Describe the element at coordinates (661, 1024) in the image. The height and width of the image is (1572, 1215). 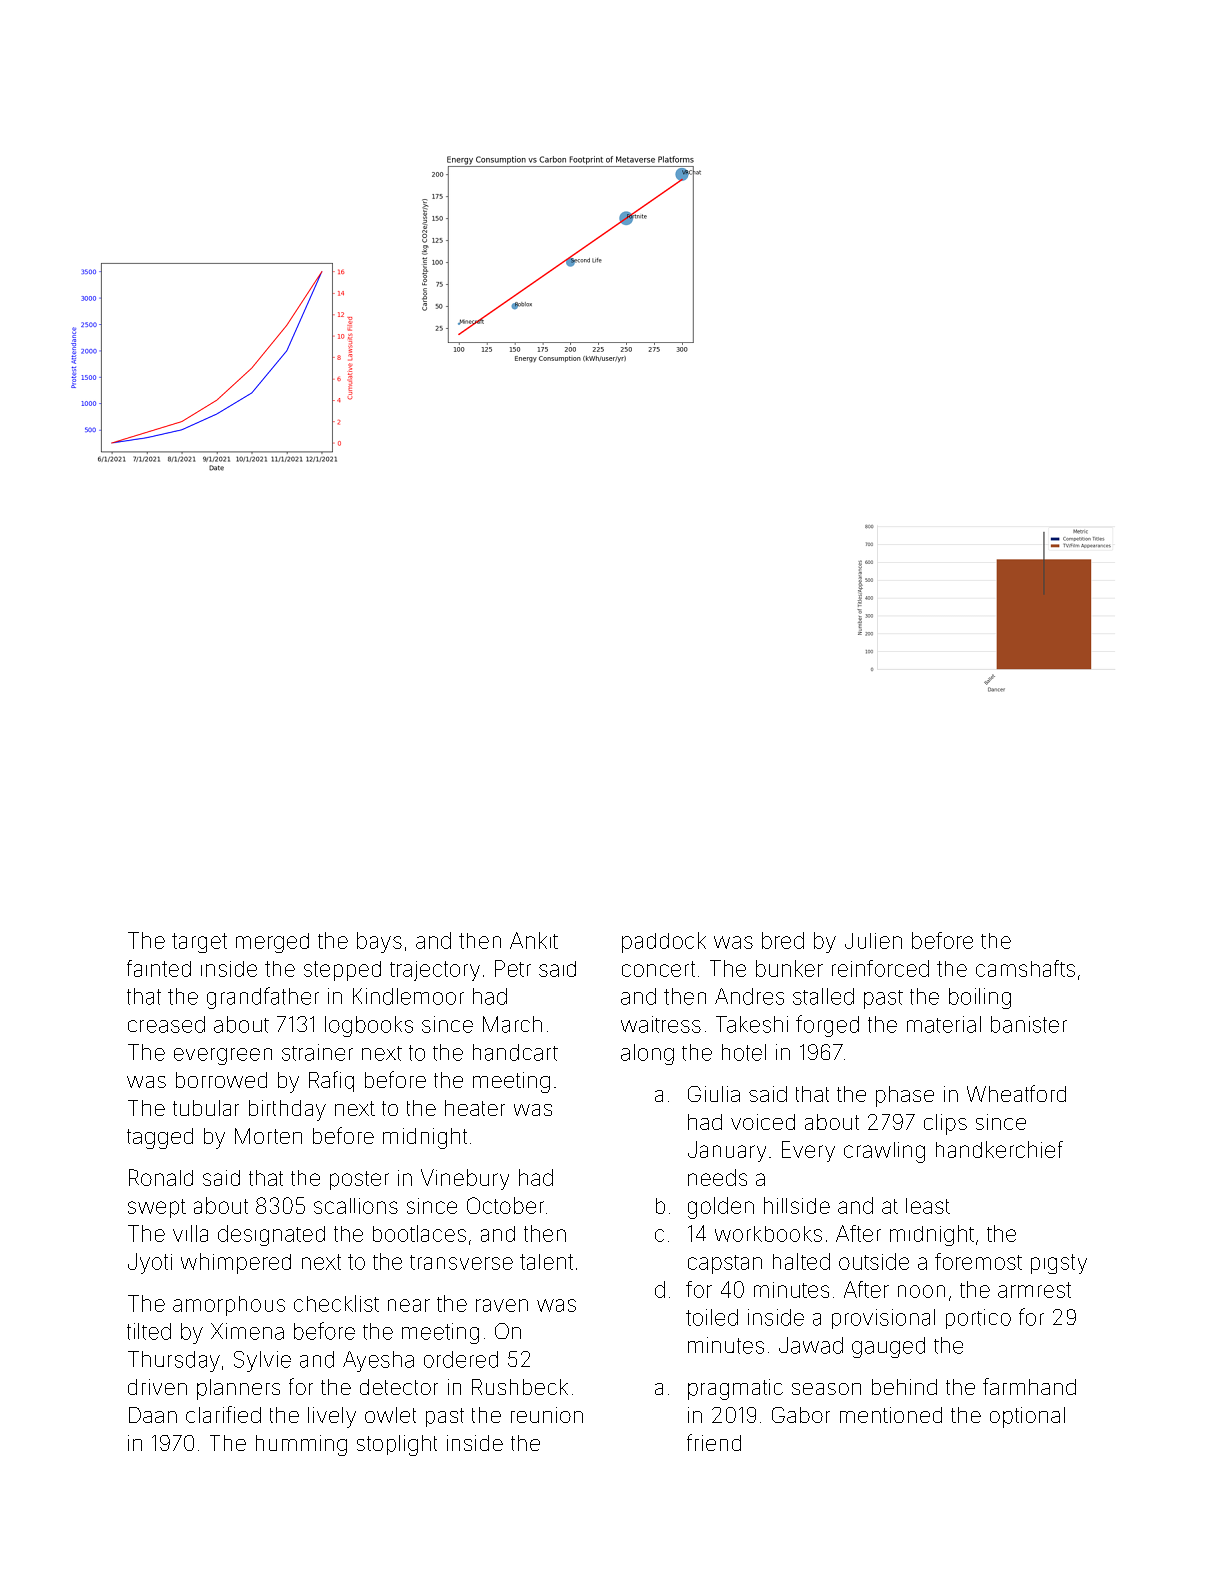
I see `waitress` at that location.
